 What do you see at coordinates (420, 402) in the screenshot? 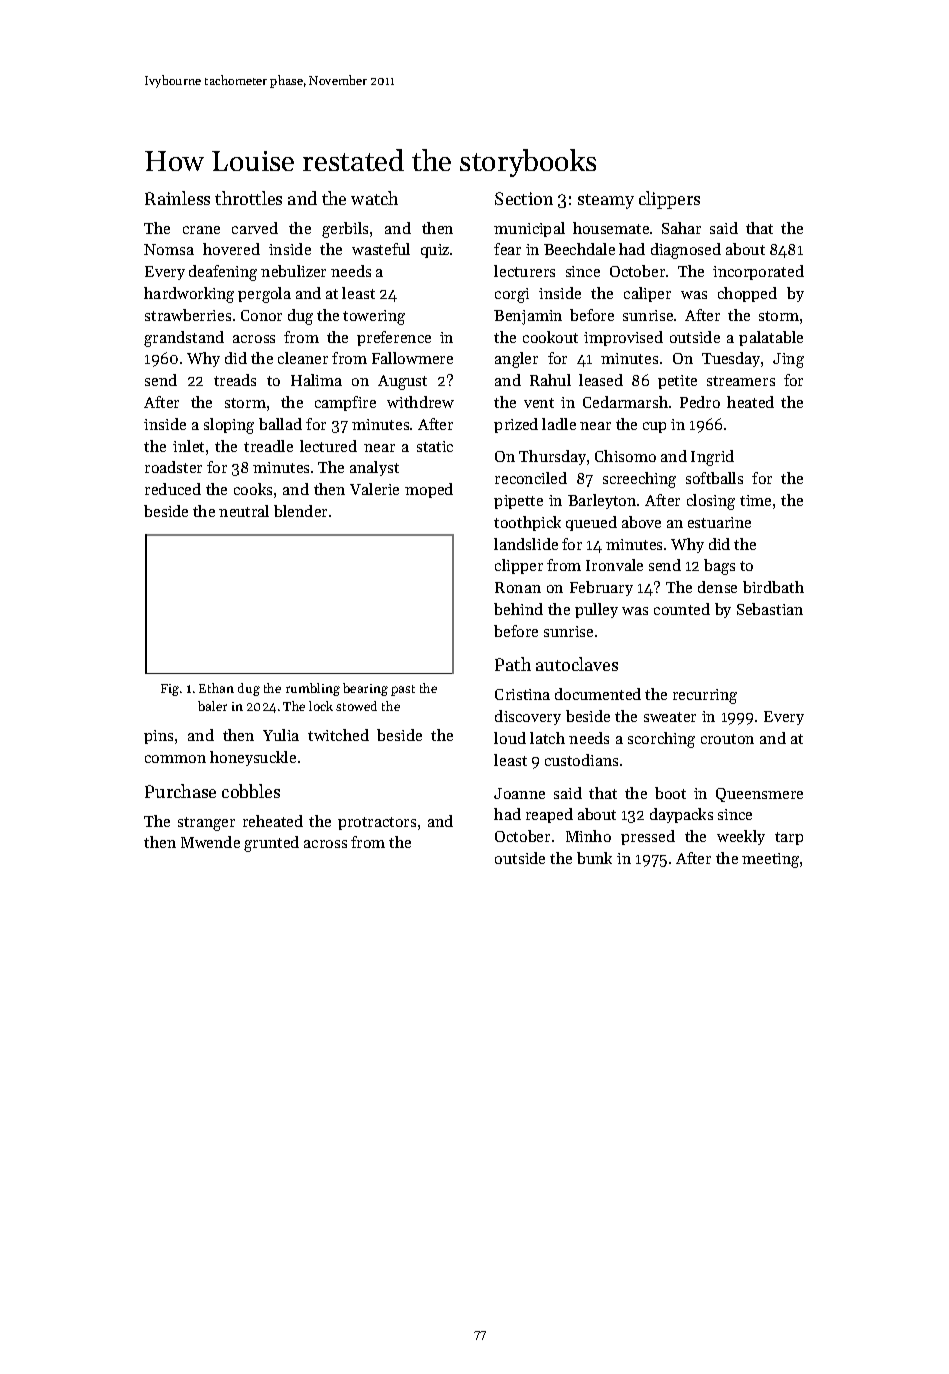
I see `withdrew` at bounding box center [420, 402].
